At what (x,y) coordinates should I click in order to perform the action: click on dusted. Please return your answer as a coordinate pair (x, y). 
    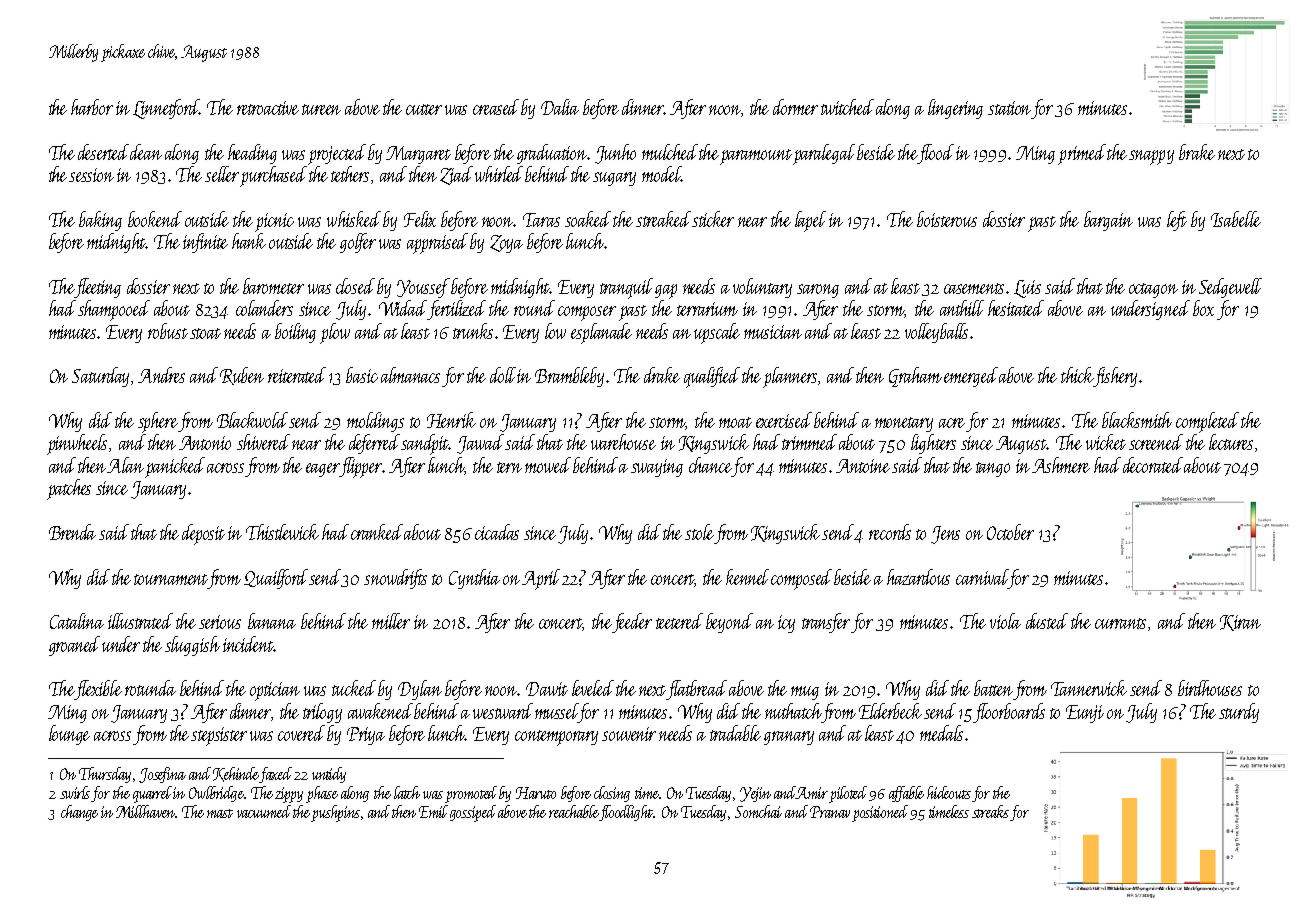
    Looking at the image, I should click on (1047, 621).
